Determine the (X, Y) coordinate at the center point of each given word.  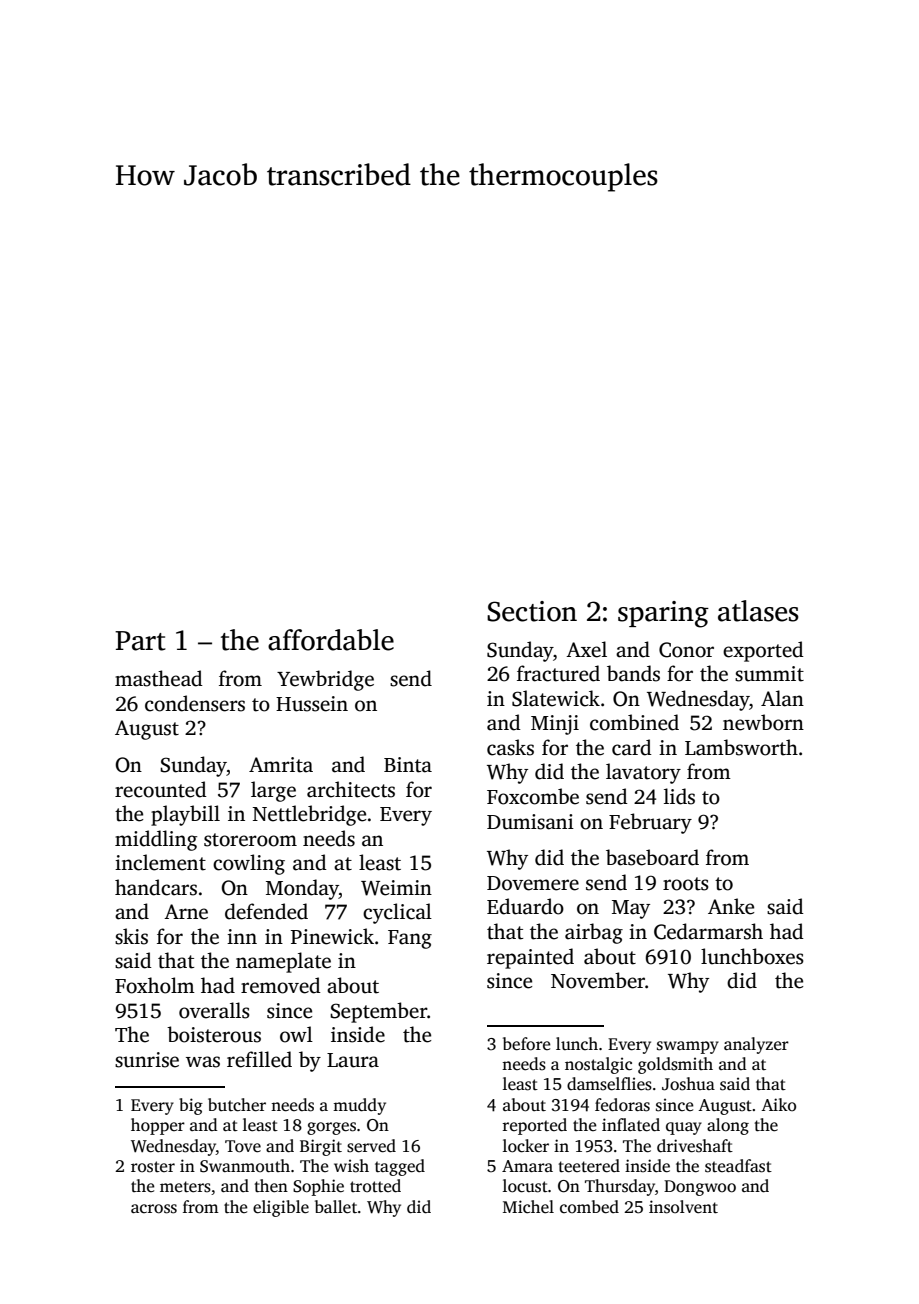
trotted (375, 1186)
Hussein (312, 704)
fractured (558, 673)
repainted (530, 958)
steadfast (738, 1166)
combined (634, 722)
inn (242, 936)
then (271, 1186)
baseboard (652, 857)
